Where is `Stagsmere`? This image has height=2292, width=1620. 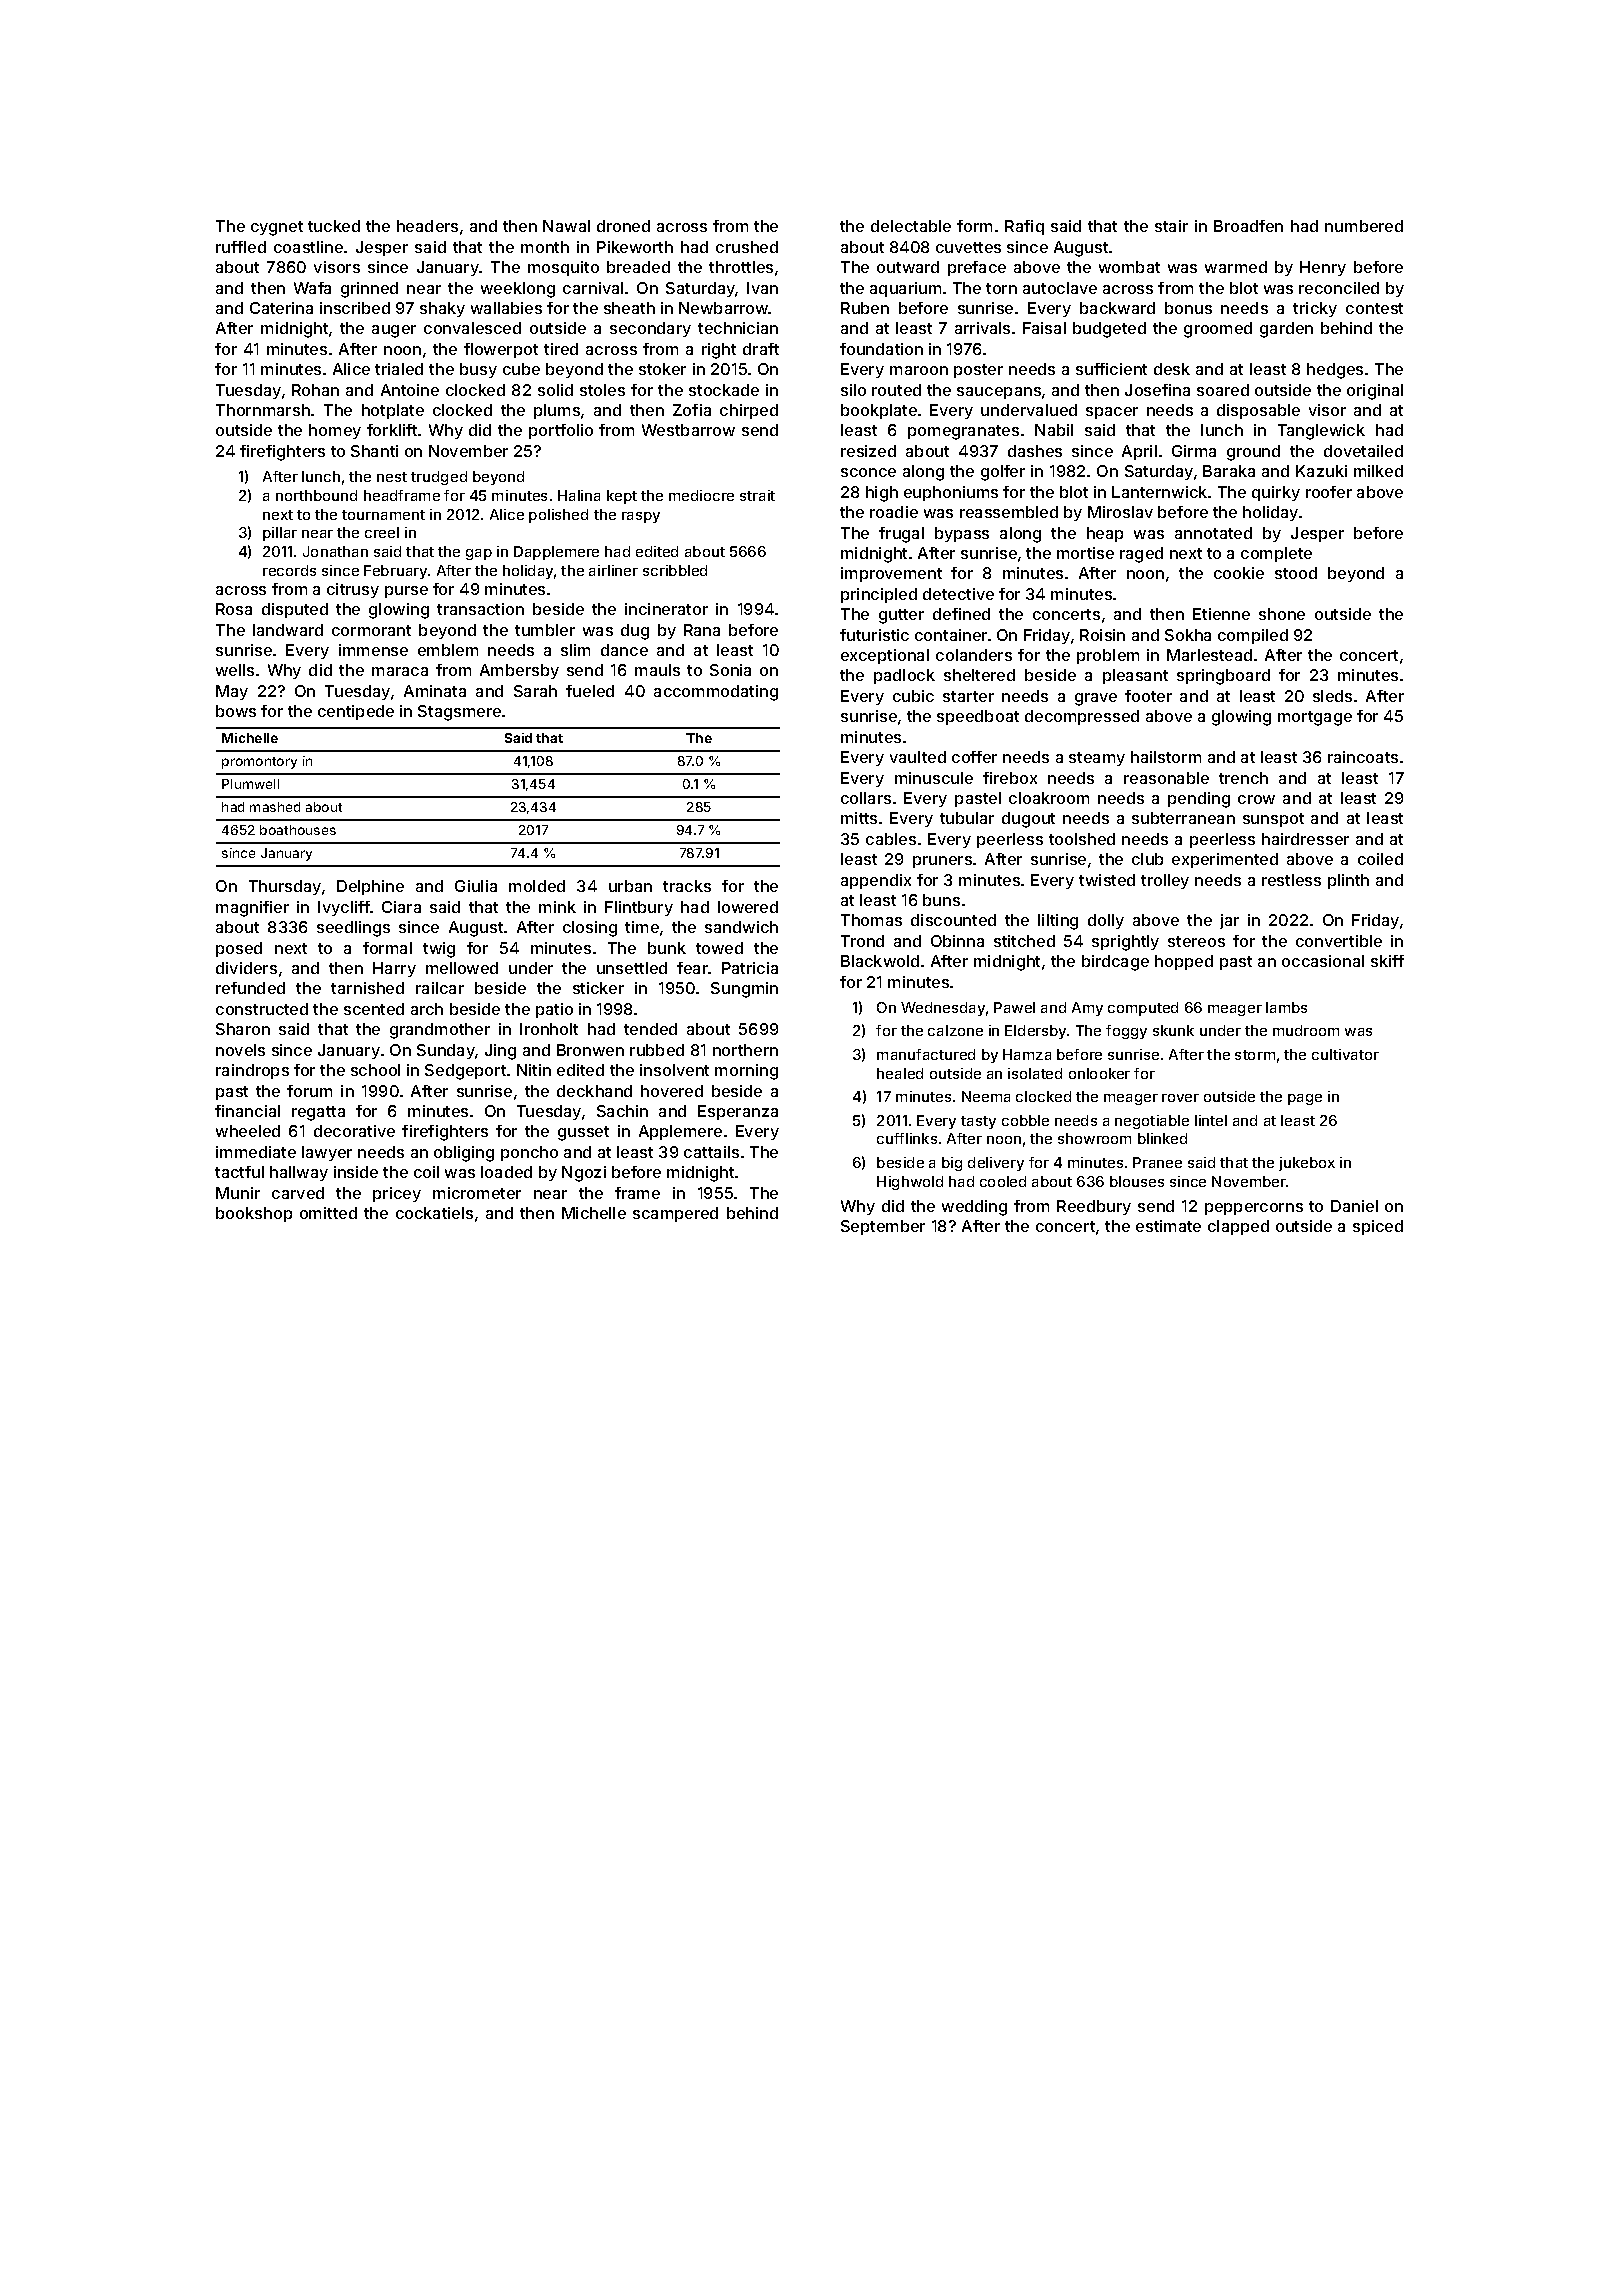
Stagsmere is located at coordinates (459, 713).
